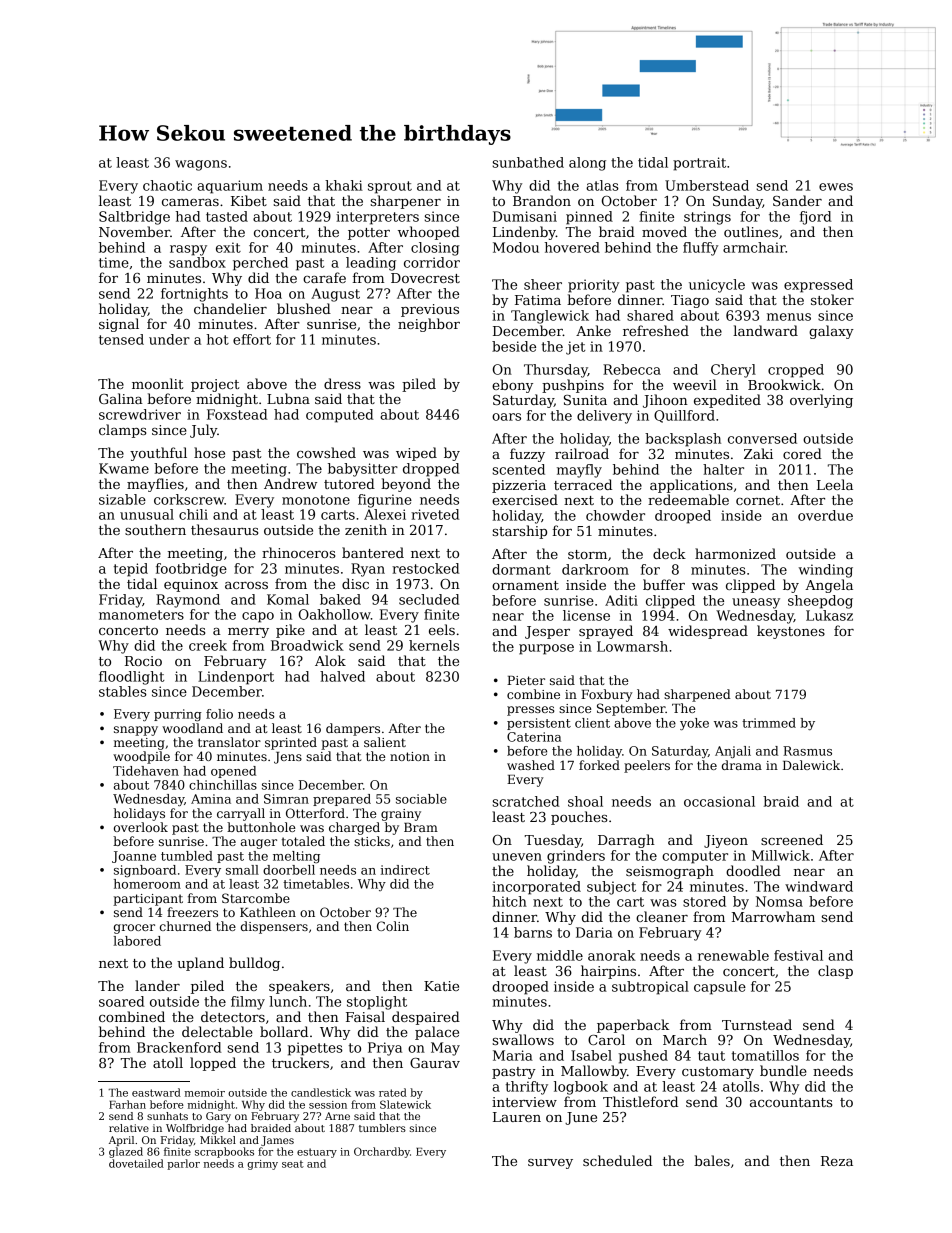  What do you see at coordinates (699, 164) in the image?
I see `portrait` at bounding box center [699, 164].
